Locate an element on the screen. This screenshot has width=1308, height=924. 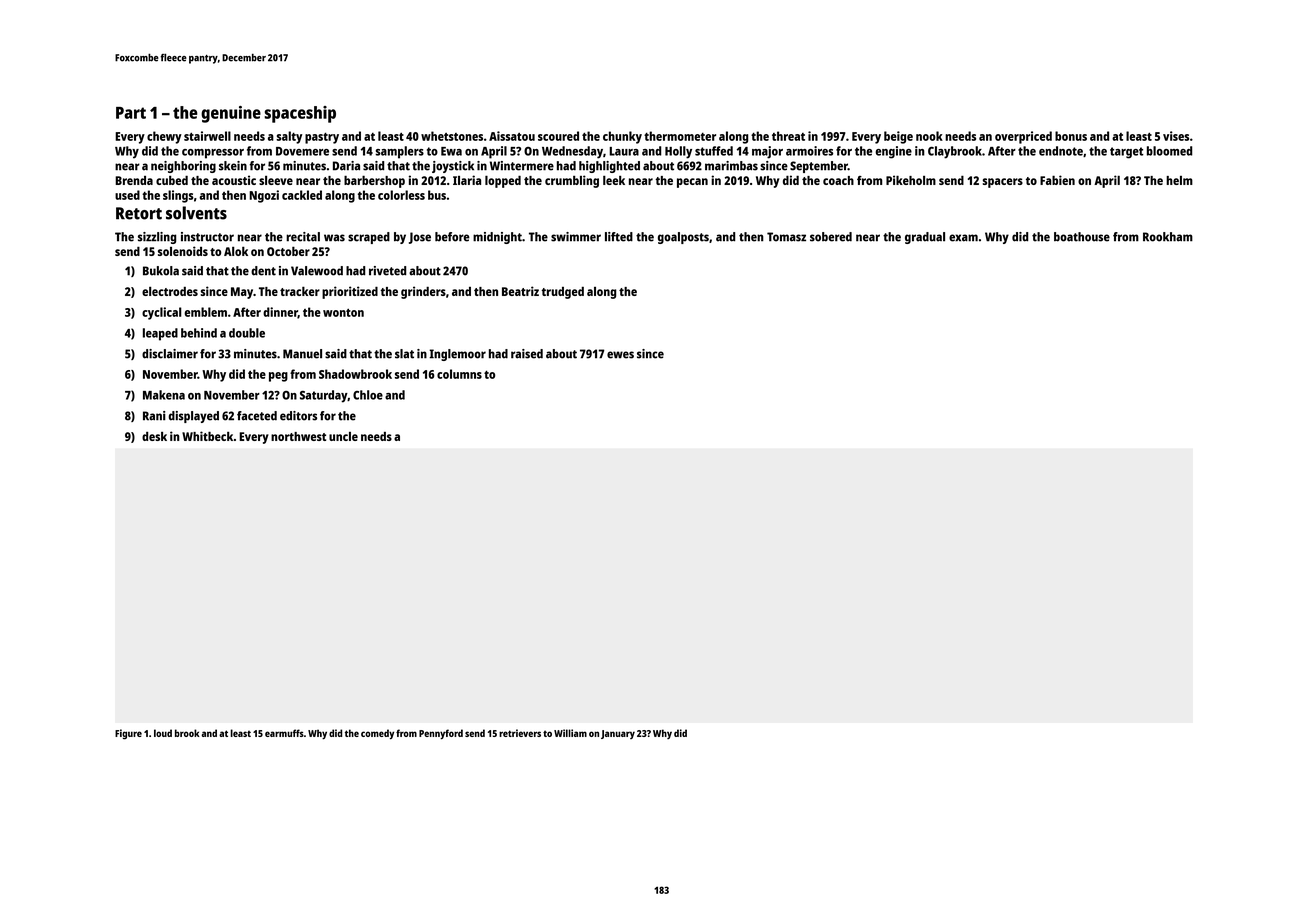
Aissatou is located at coordinates (512, 136).
